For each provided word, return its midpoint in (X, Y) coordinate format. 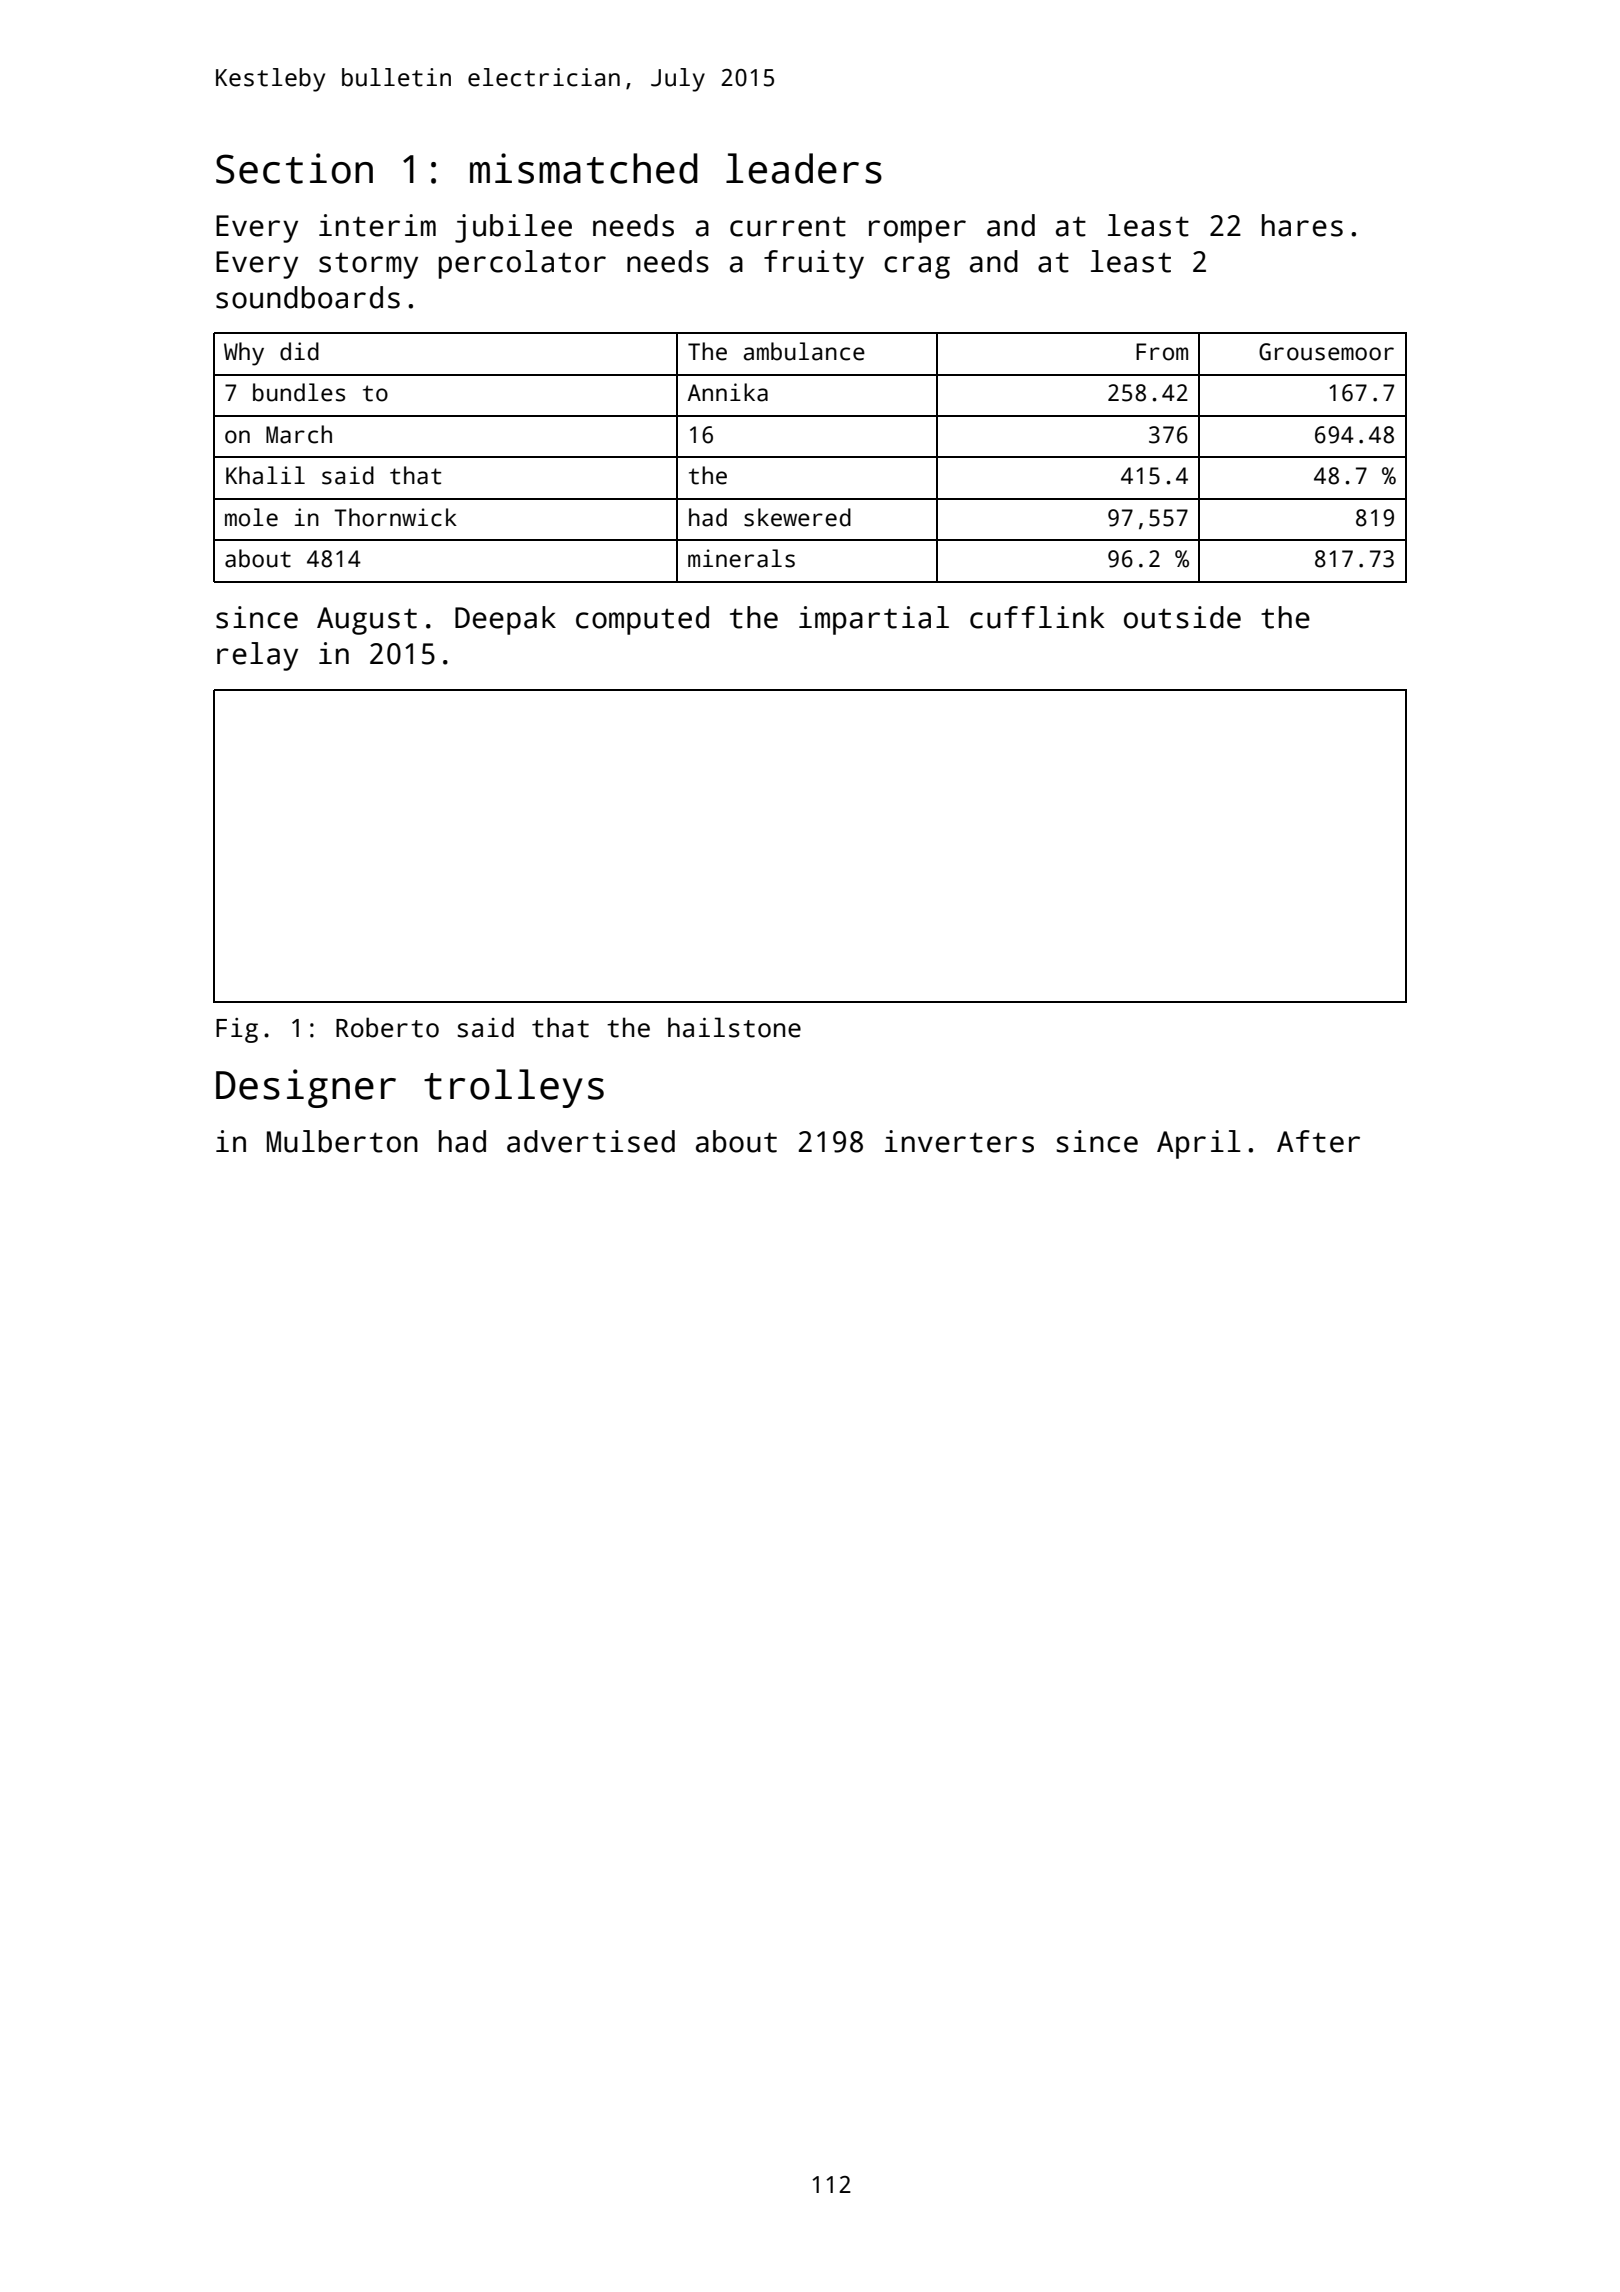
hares (1302, 225)
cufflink (1037, 617)
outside (1182, 617)
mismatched (584, 168)
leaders (804, 168)
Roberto (387, 1027)
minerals (741, 558)
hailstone (734, 1027)
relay (257, 656)
